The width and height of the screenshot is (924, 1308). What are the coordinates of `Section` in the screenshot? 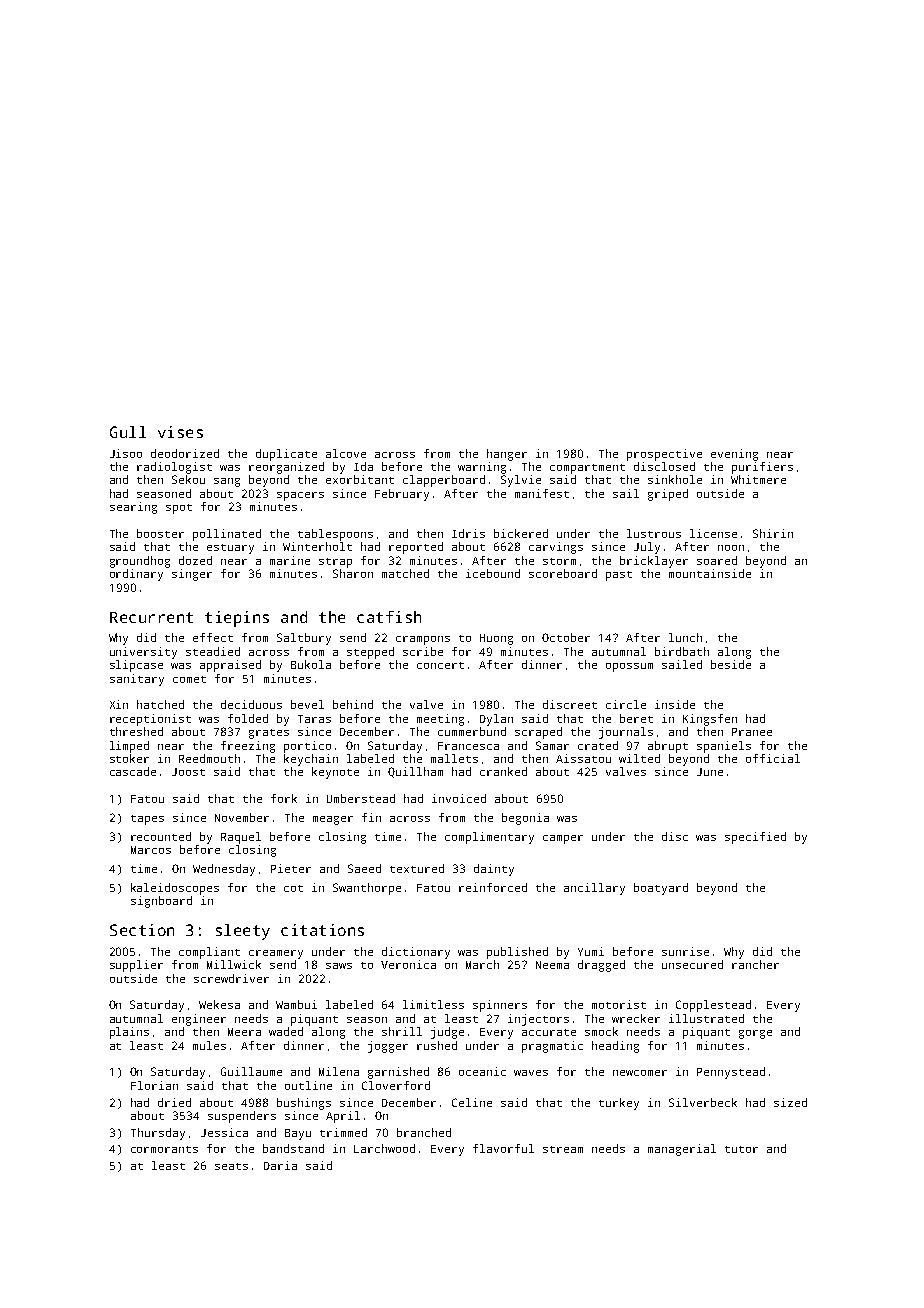 It's located at (142, 930).
